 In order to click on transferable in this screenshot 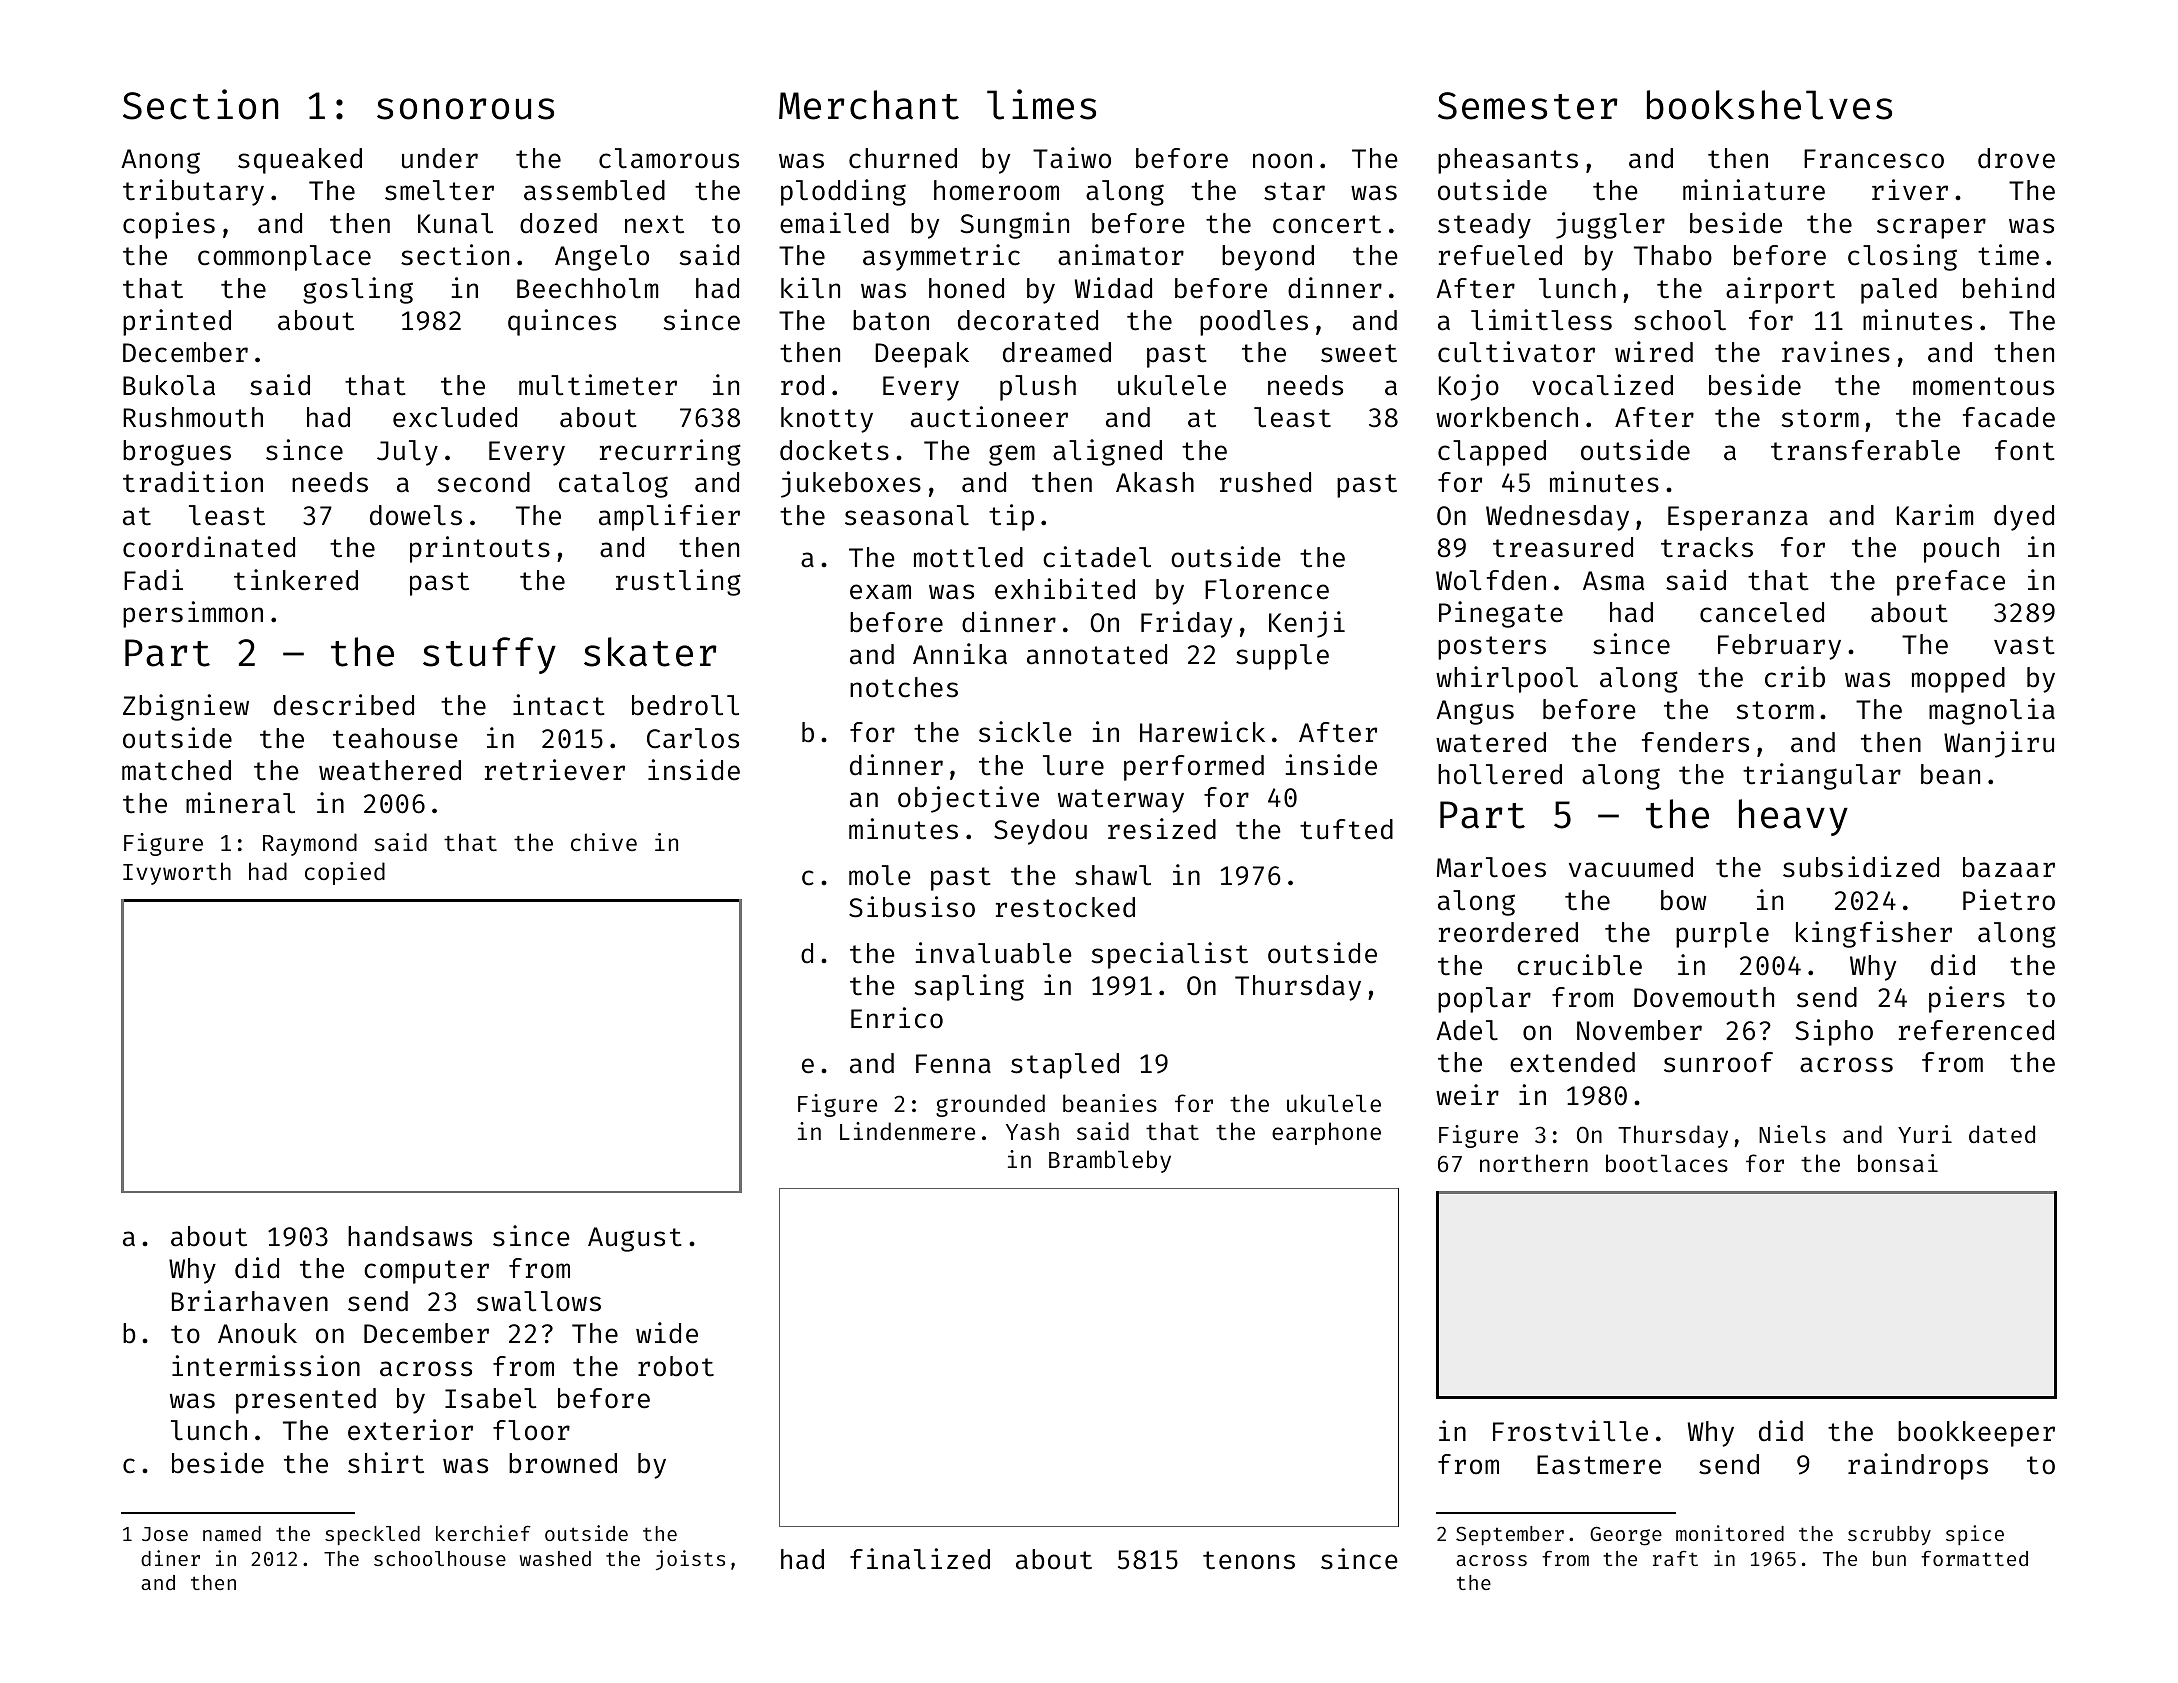, I will do `click(1865, 450)`.
